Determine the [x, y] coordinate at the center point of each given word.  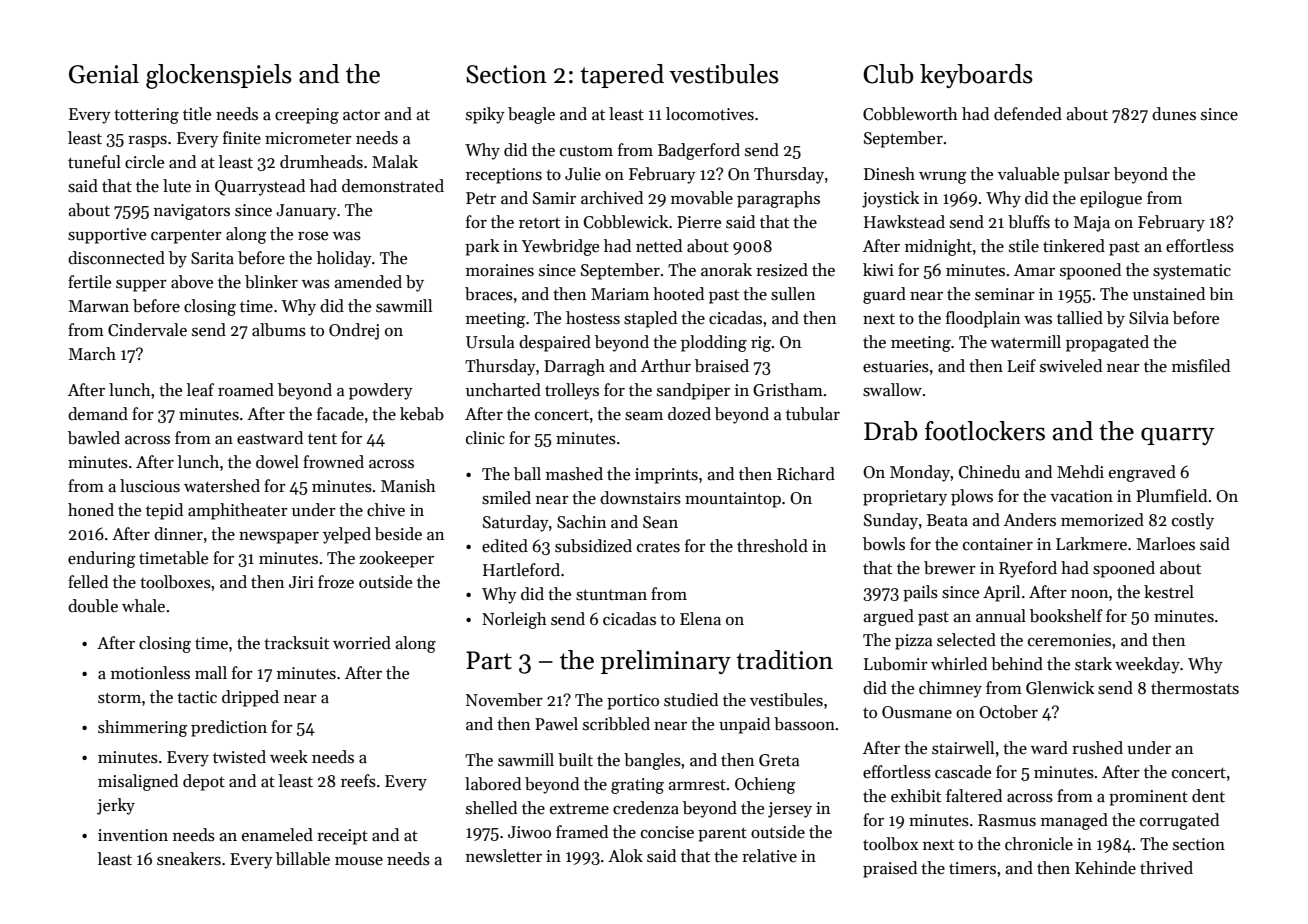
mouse [359, 861]
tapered [622, 76]
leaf [200, 389]
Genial [104, 74]
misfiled [1201, 366]
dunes [1174, 114]
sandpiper [693, 391]
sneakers [189, 859]
